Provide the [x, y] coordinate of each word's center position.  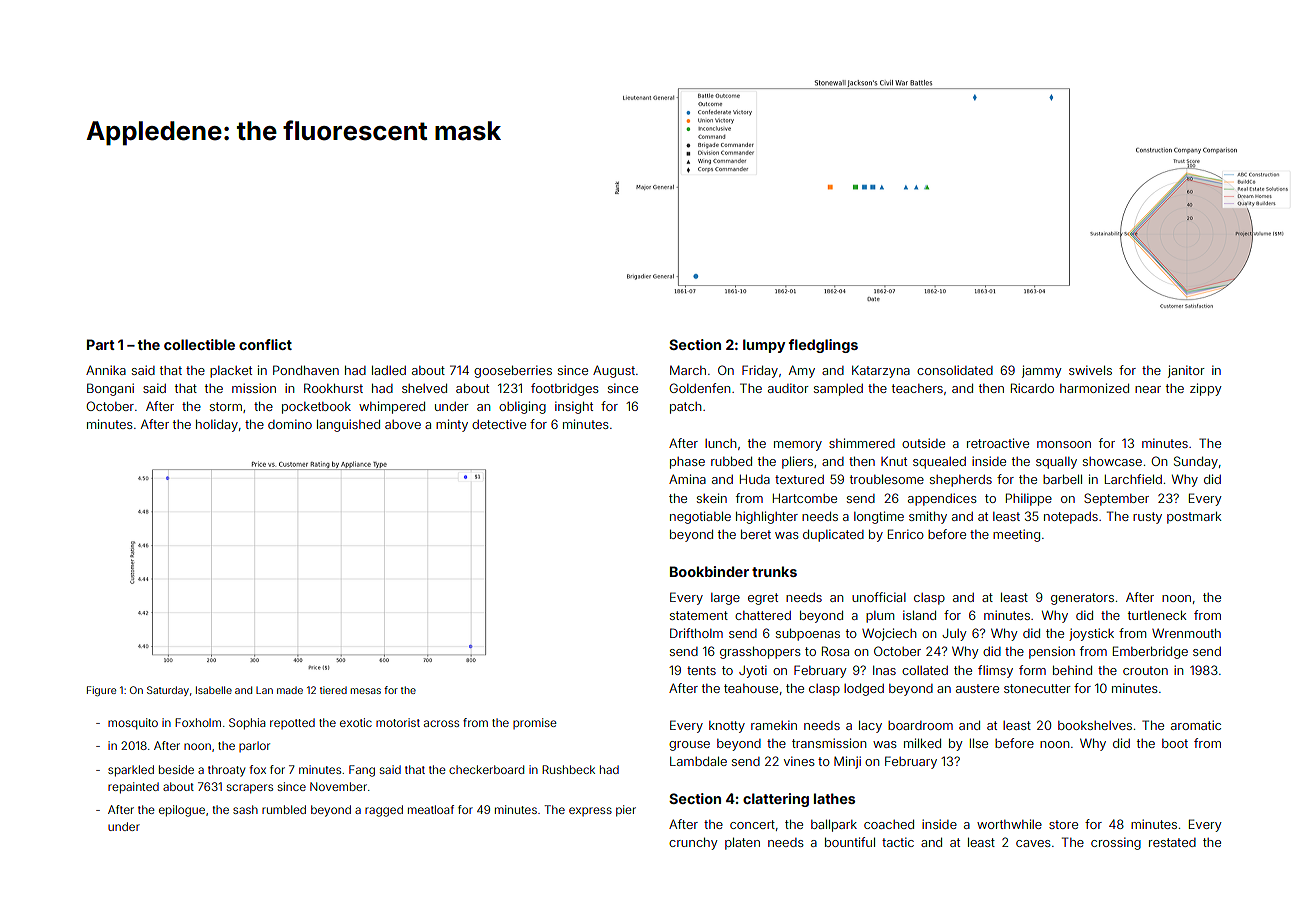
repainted [133, 788]
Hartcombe [805, 498]
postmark [1194, 518]
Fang [362, 771]
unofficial [879, 597]
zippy [1206, 389]
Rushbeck [568, 769]
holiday [217, 425]
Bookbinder [709, 571]
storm [226, 406]
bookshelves [1095, 725]
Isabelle [214, 690]
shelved [424, 388]
